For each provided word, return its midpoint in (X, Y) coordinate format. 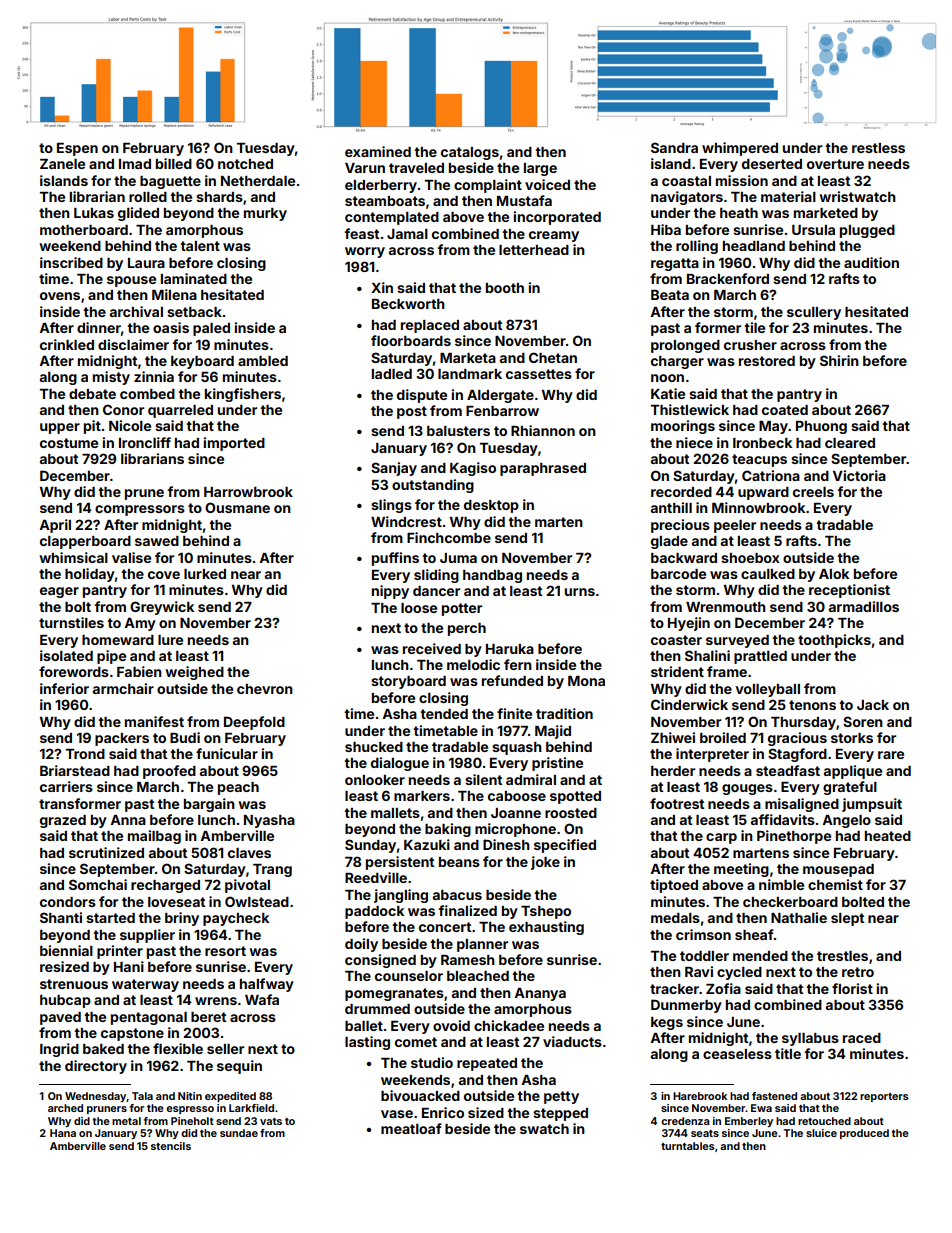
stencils (171, 1146)
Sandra (674, 147)
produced (864, 1134)
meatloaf (411, 1128)
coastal (686, 181)
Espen (77, 149)
